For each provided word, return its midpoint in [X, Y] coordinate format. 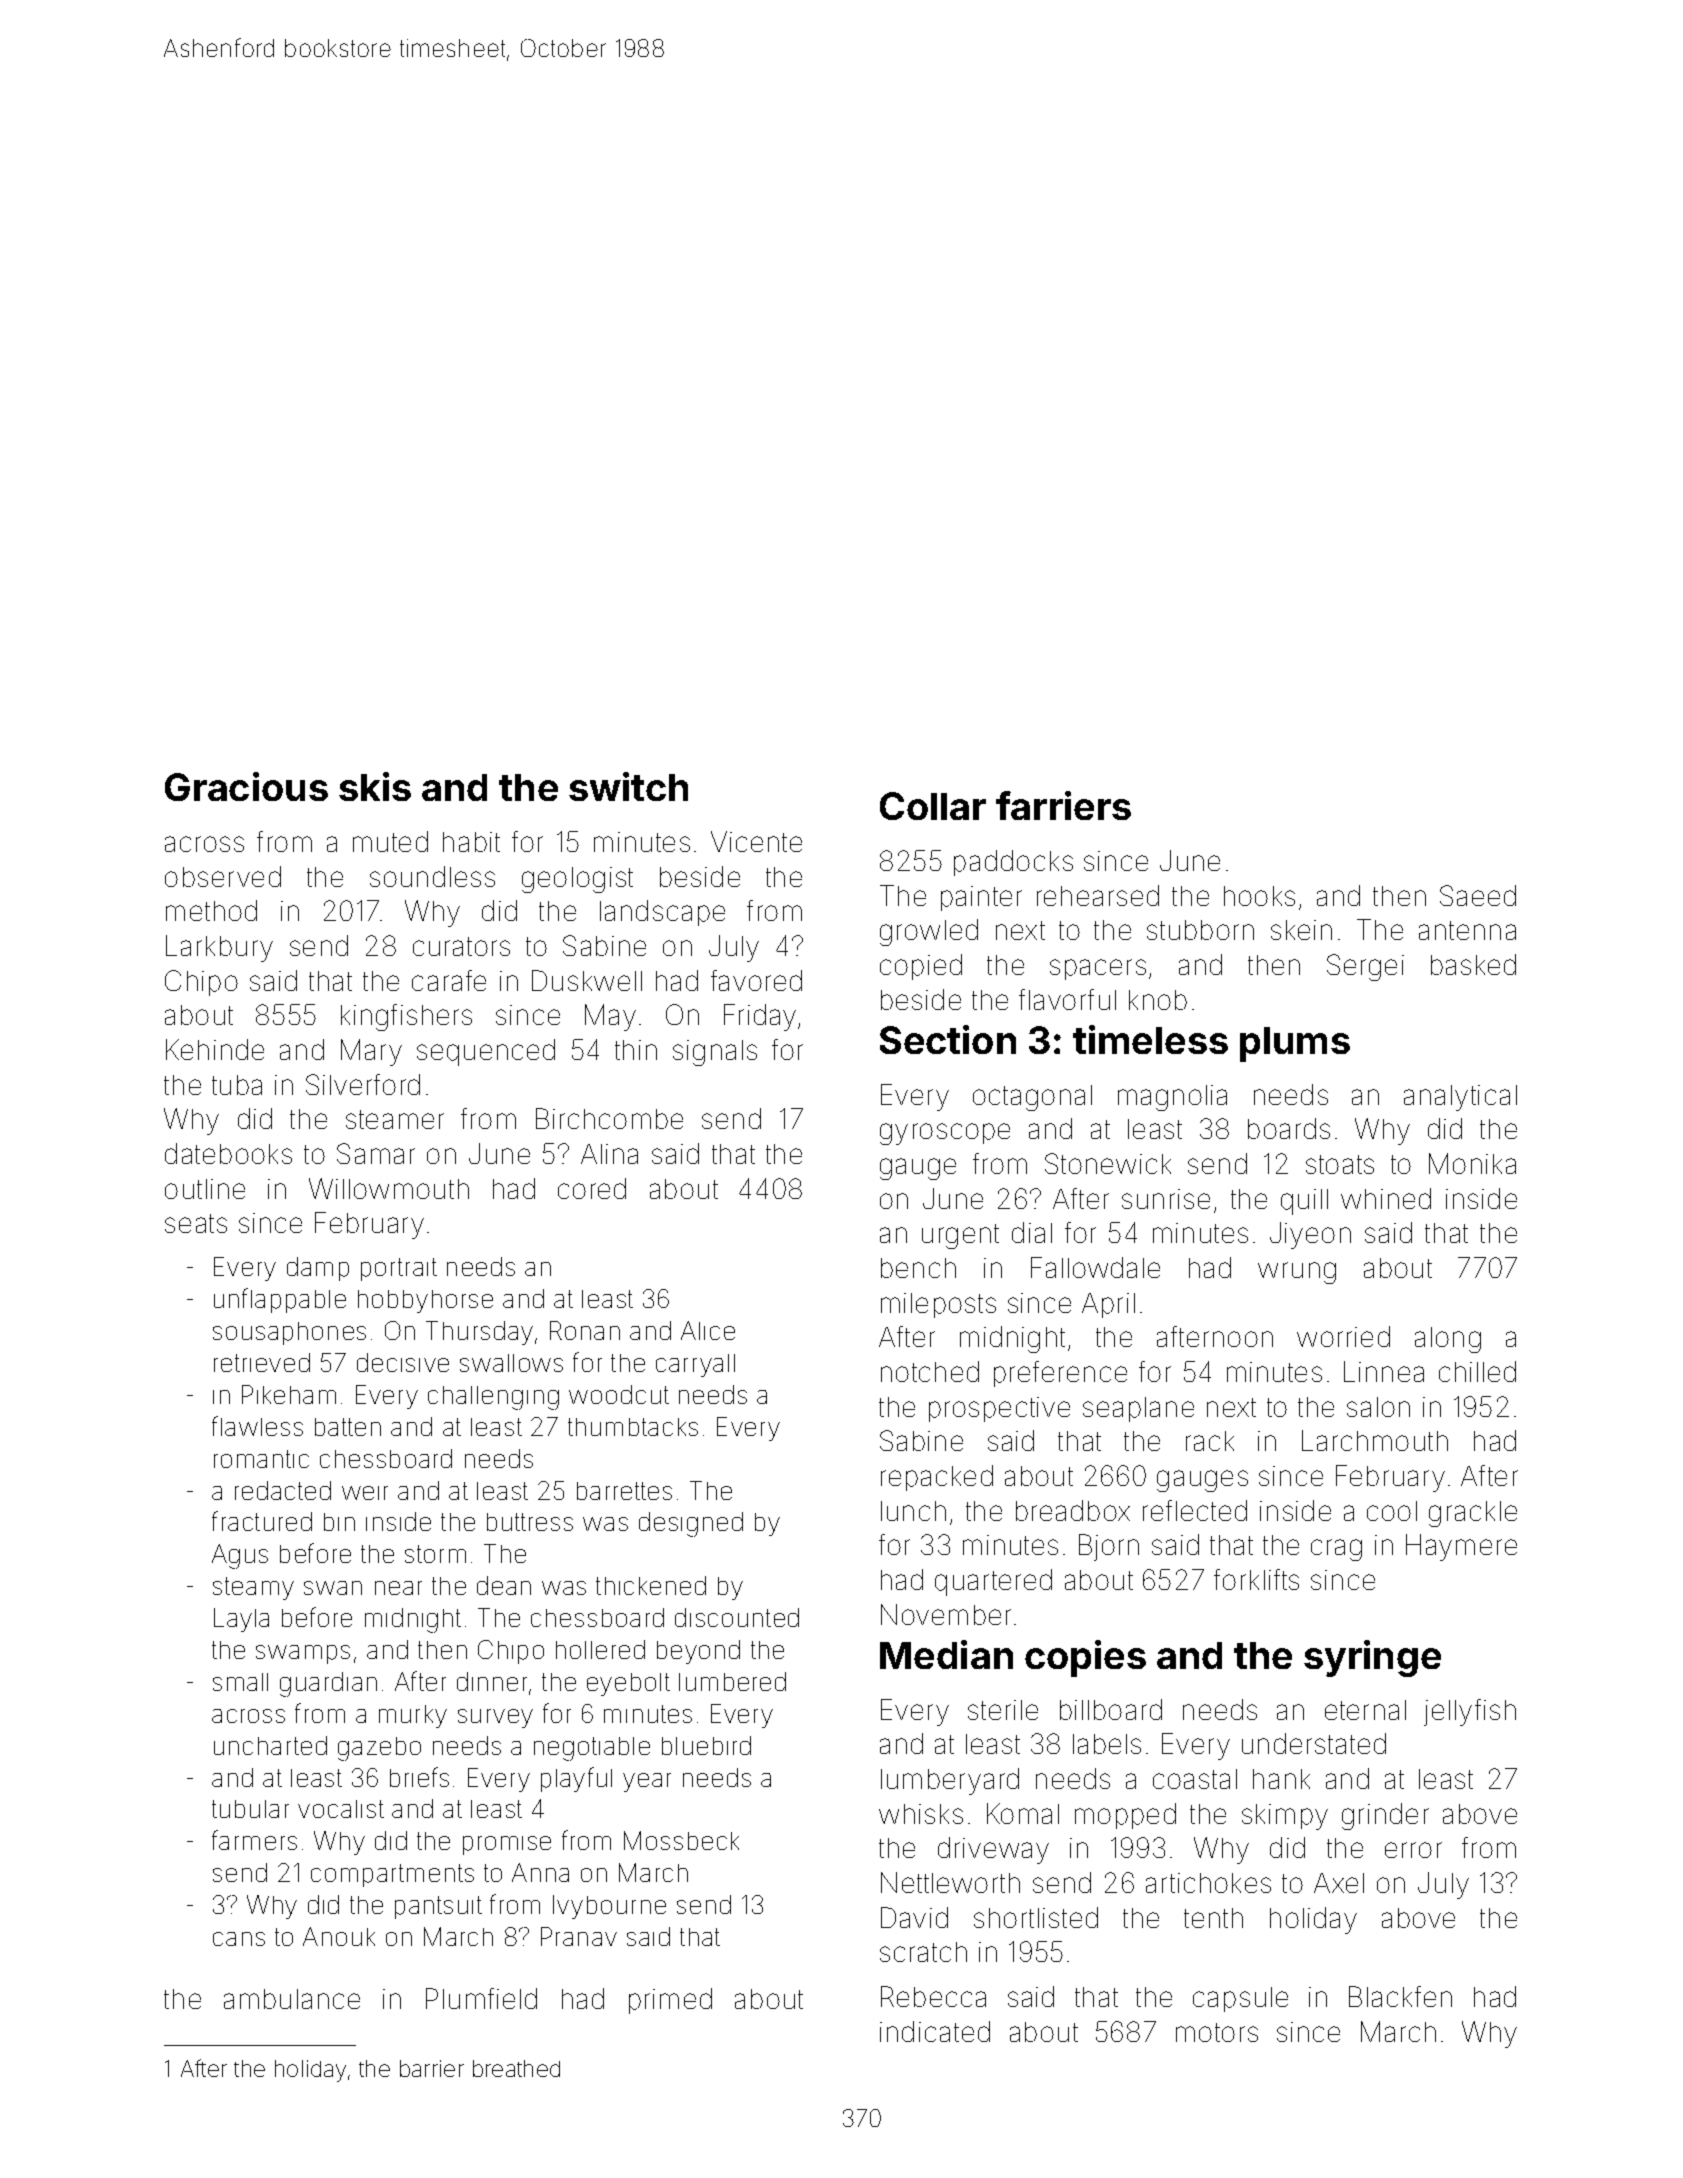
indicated [935, 2031]
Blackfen [1400, 1996]
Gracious [246, 786]
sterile [1003, 1710]
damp [318, 1269]
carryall [695, 1365]
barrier [432, 2068]
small [240, 1682]
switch [628, 786]
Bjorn [1109, 1547]
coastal [1195, 1779]
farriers [1063, 805]
